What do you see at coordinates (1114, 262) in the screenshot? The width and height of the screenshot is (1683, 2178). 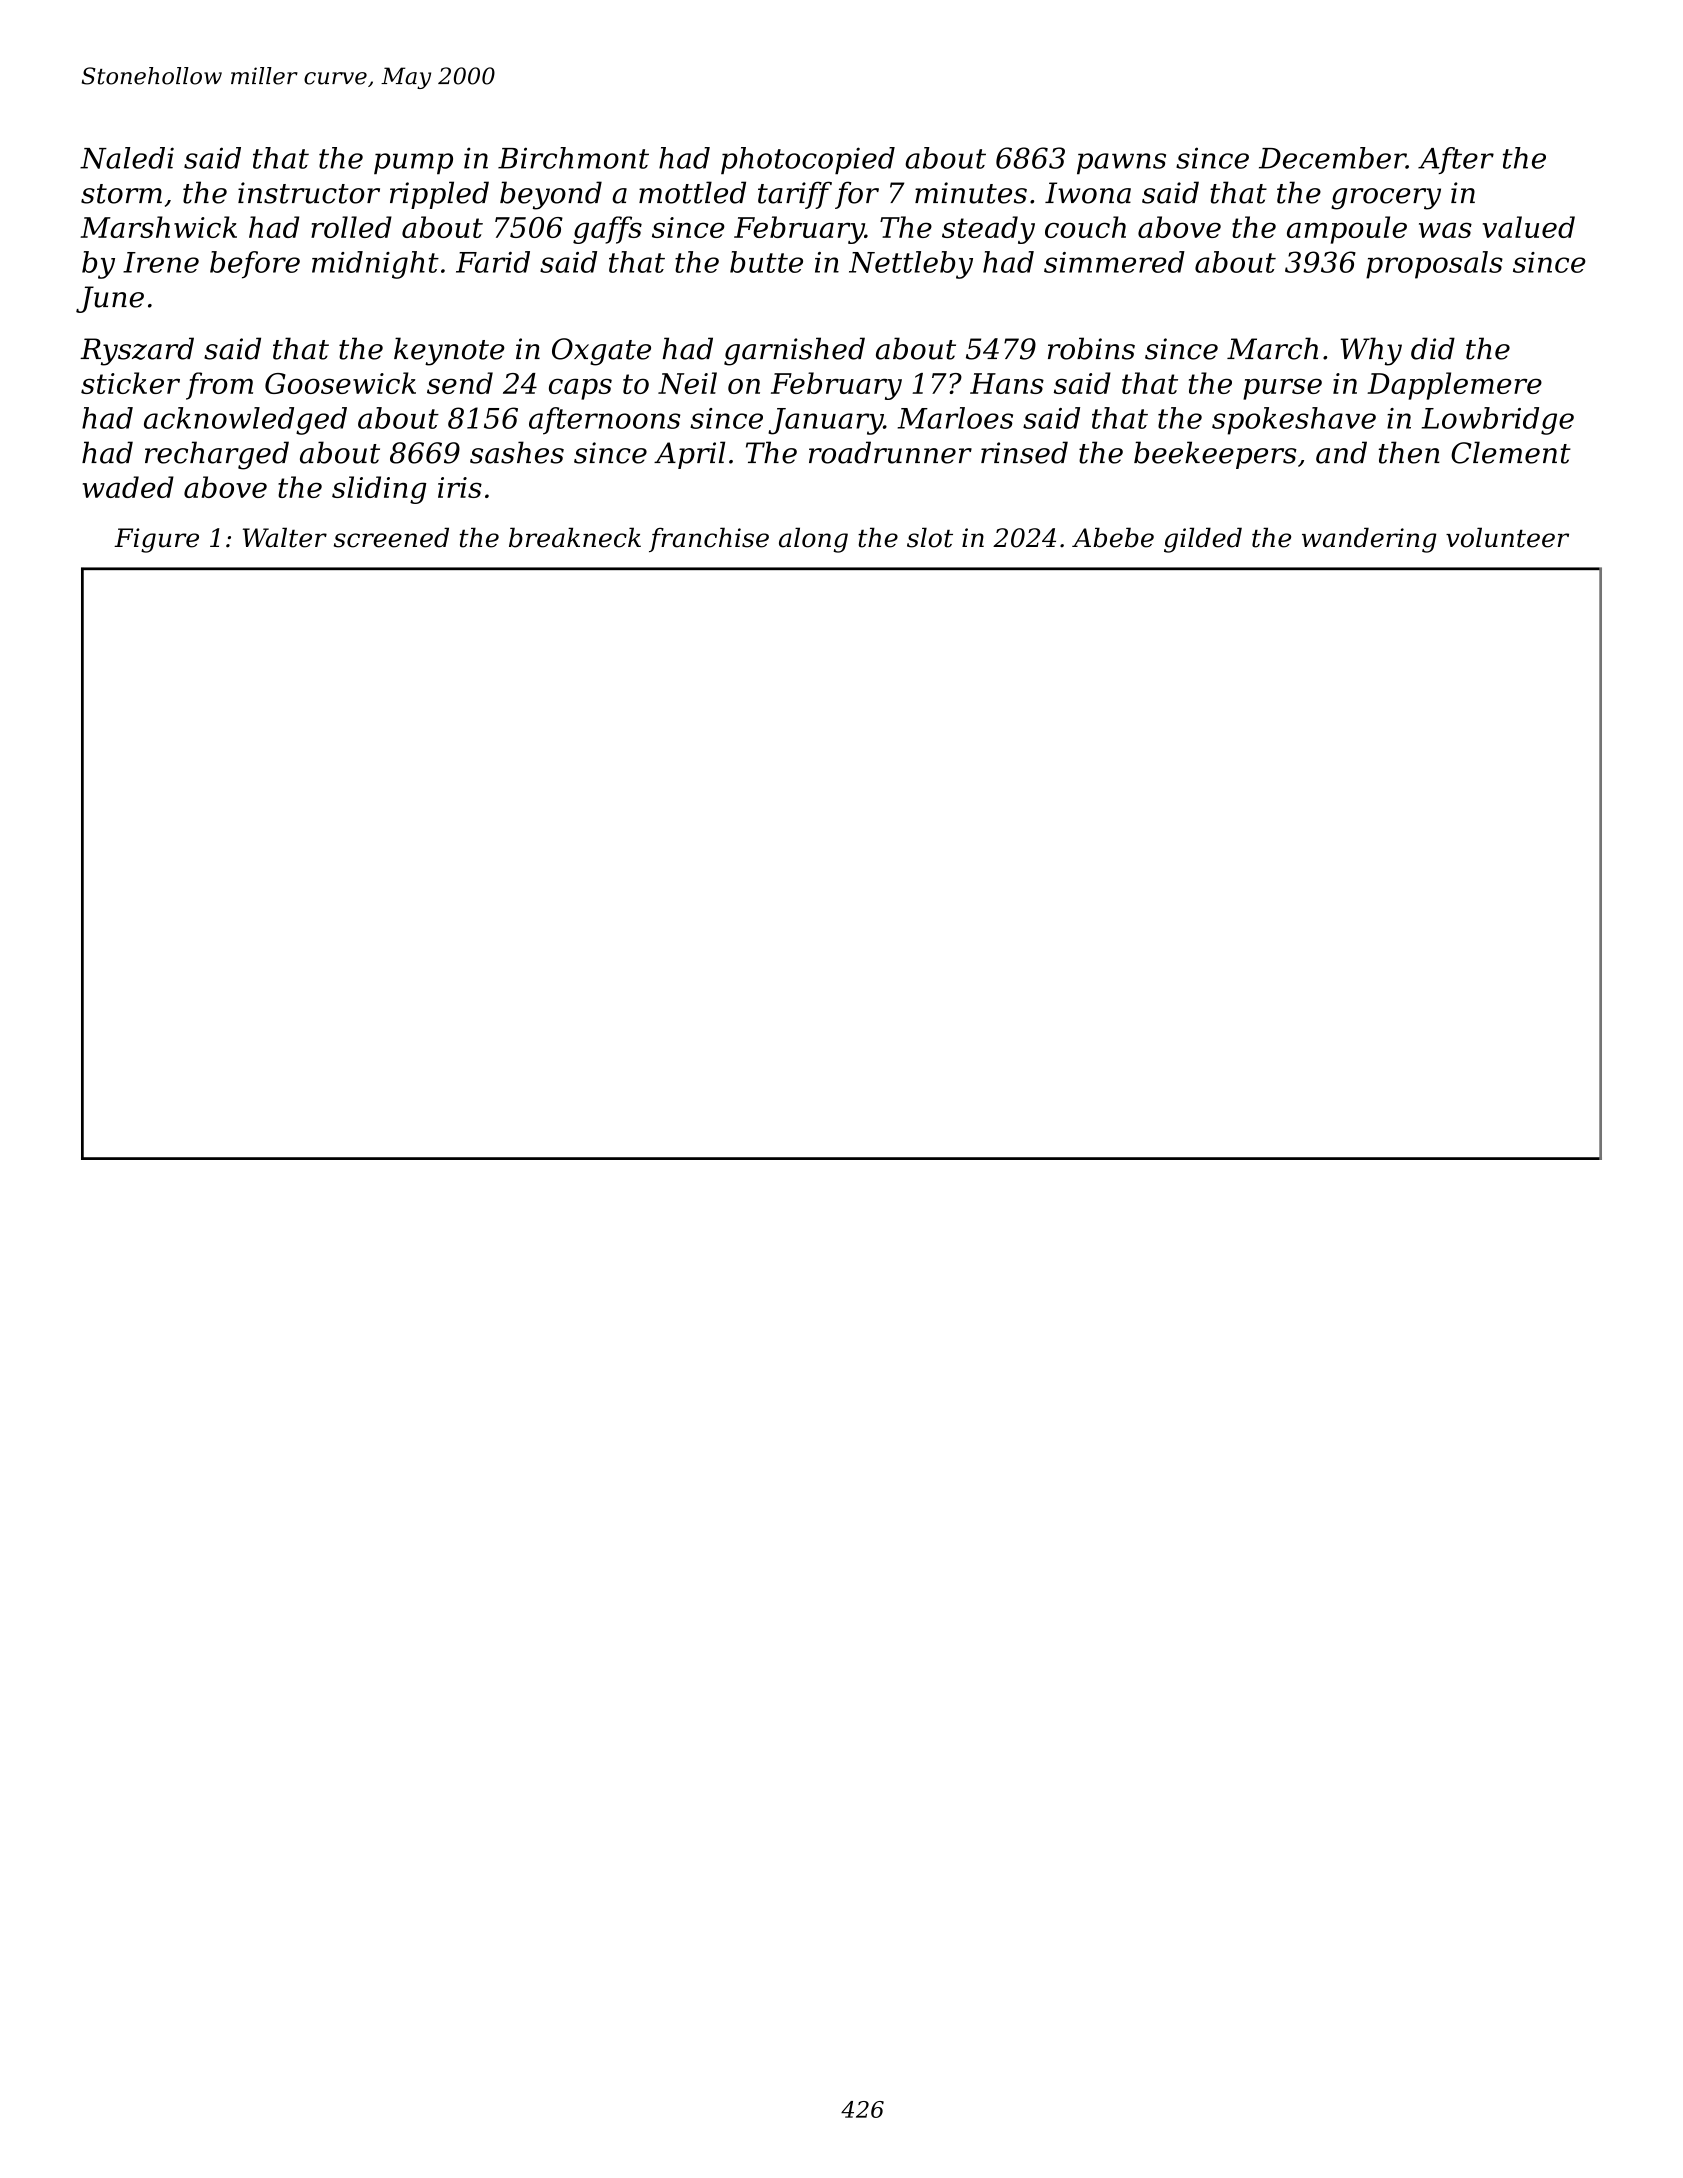 I see `simmered` at bounding box center [1114, 262].
